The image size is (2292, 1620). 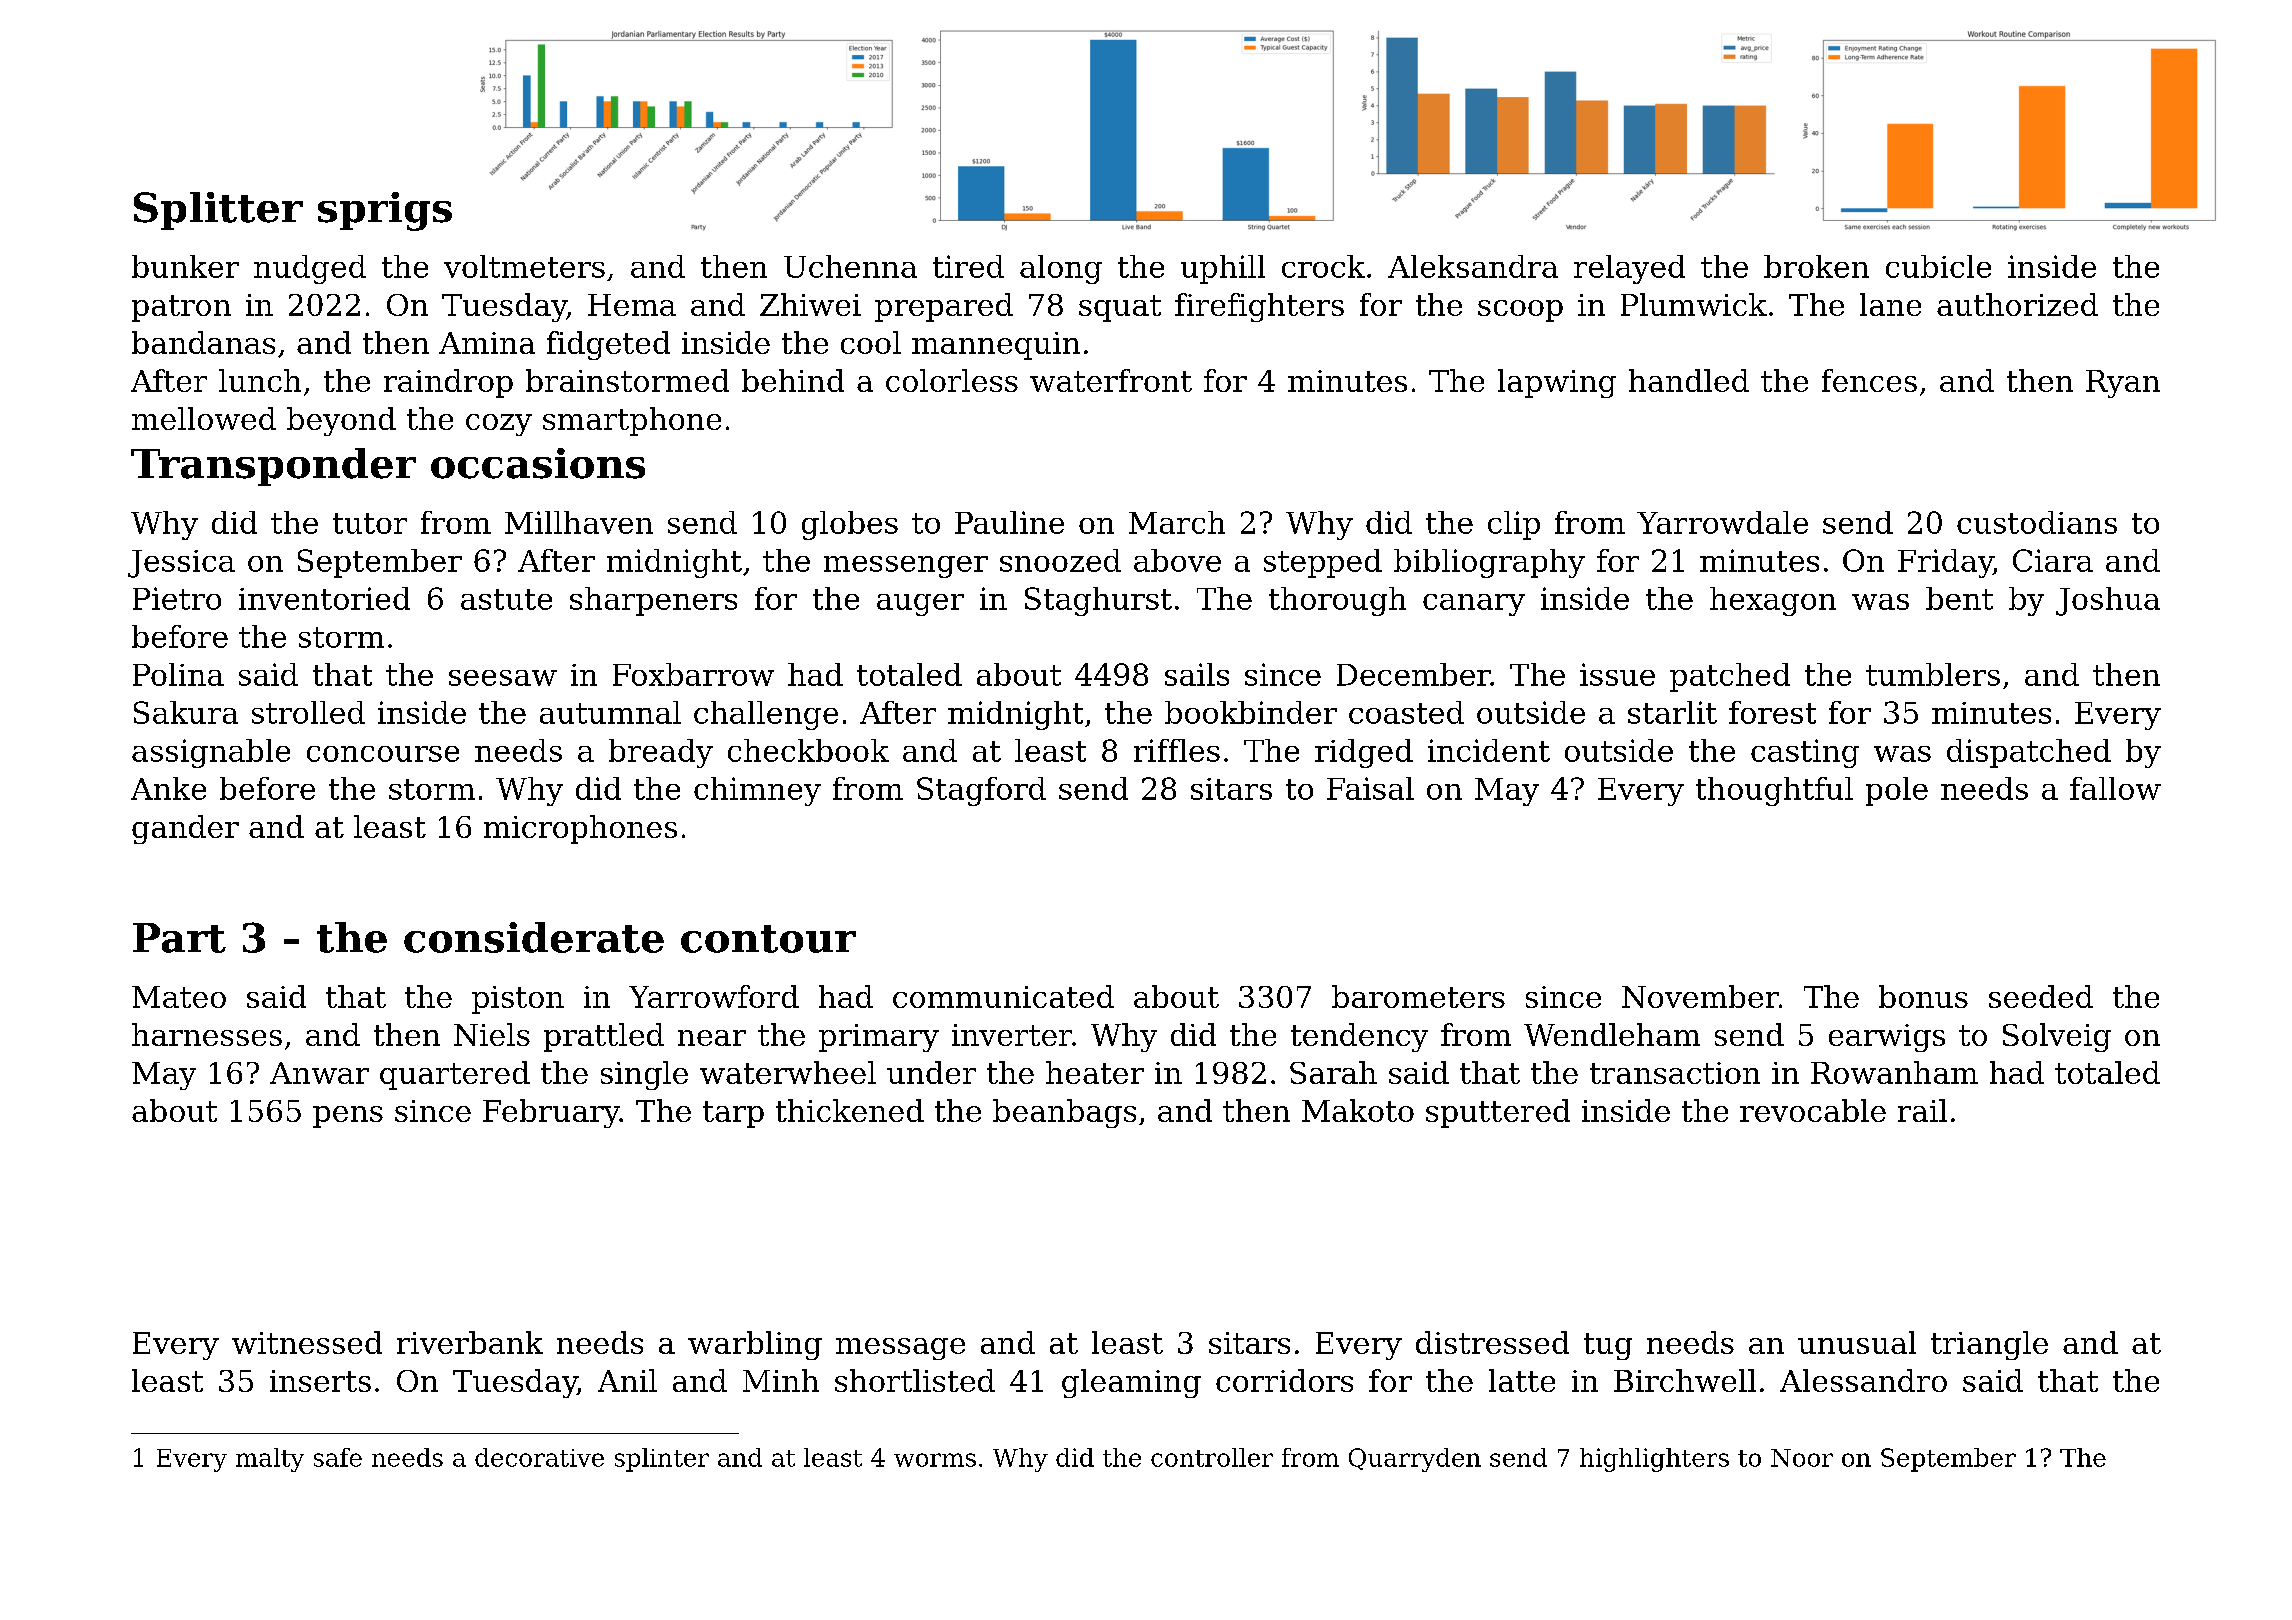 I want to click on nudged, so click(x=310, y=269).
